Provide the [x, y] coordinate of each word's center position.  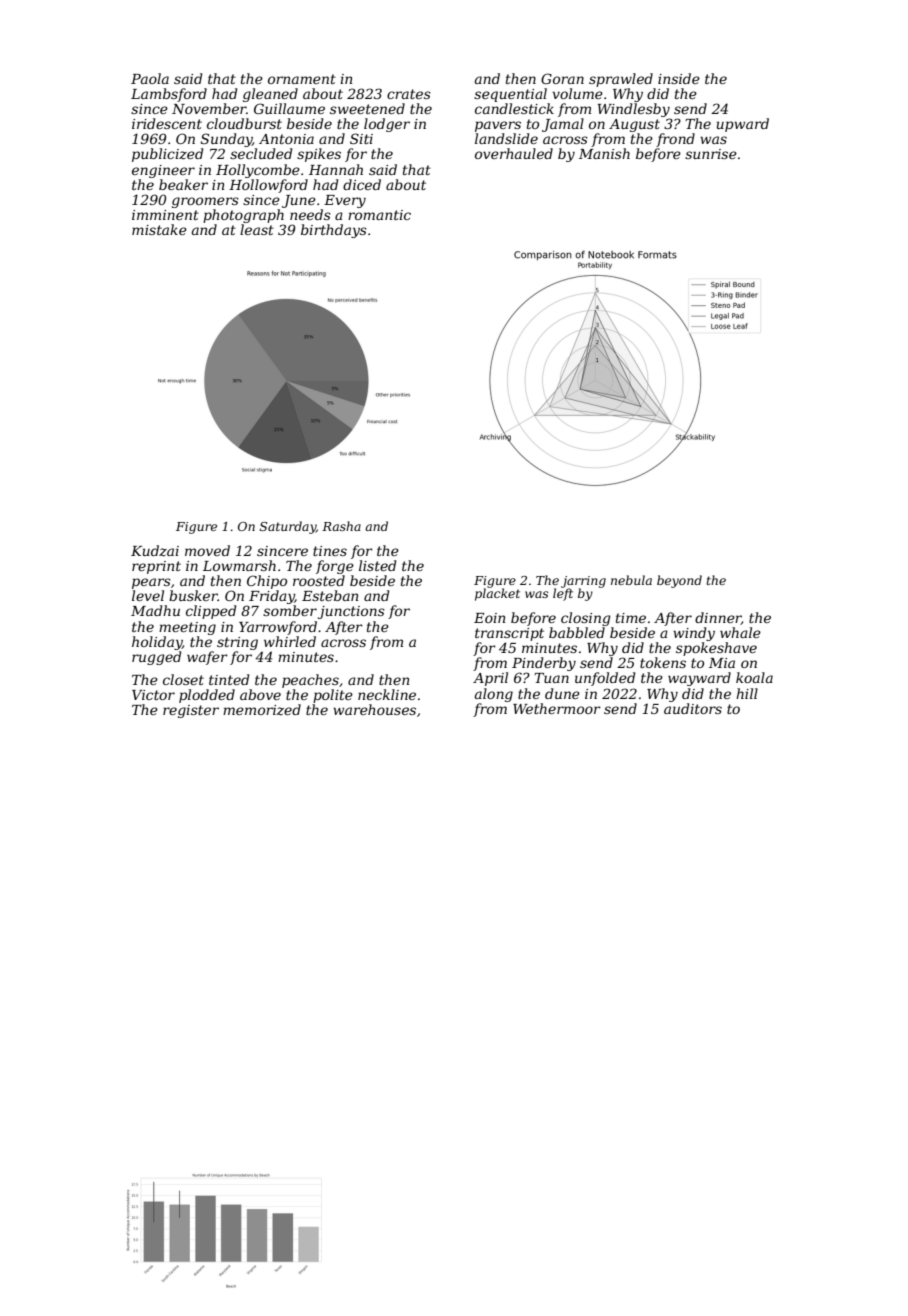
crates [409, 94]
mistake [159, 229]
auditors [693, 708]
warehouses [374, 709]
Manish [604, 153]
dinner [718, 618]
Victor [153, 695]
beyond [679, 581]
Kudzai [155, 551]
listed [377, 565]
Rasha [341, 526]
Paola [150, 78]
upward [743, 125]
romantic [379, 215]
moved [207, 550]
